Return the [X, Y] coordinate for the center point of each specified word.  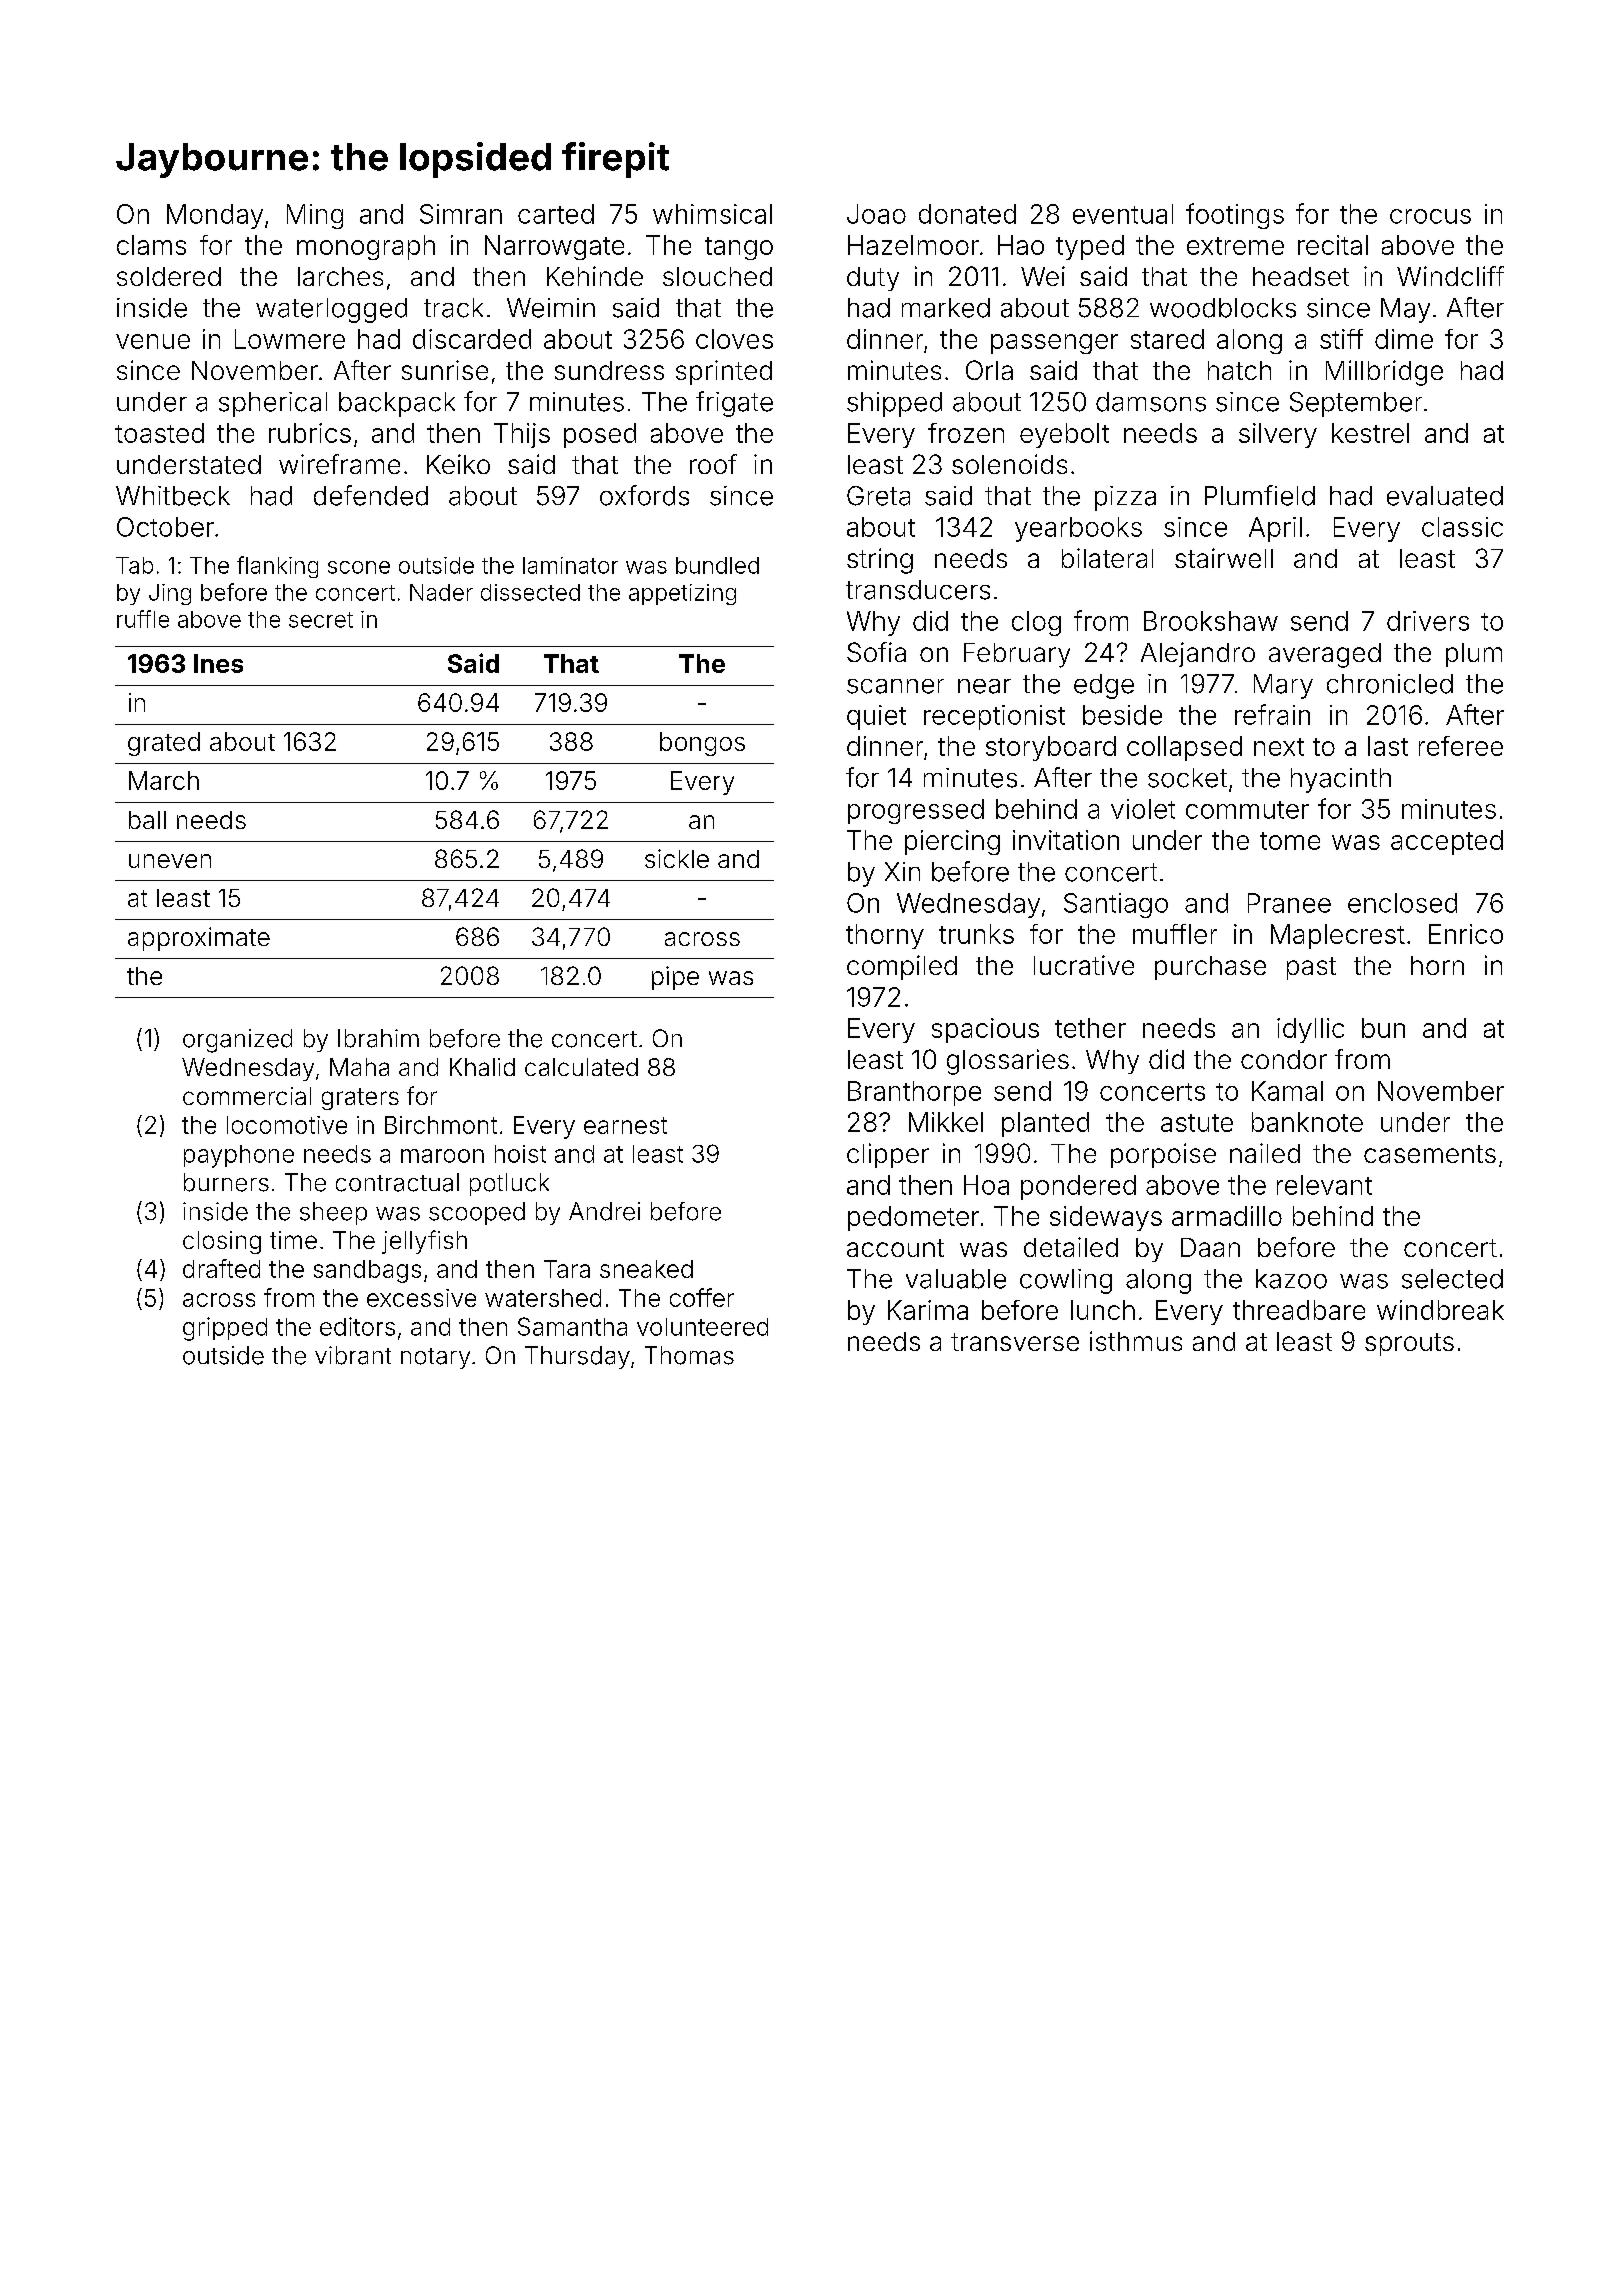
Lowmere [290, 339]
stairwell [1224, 558]
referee [1461, 746]
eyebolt [1064, 435]
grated [164, 744]
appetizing [682, 594]
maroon [442, 1156]
